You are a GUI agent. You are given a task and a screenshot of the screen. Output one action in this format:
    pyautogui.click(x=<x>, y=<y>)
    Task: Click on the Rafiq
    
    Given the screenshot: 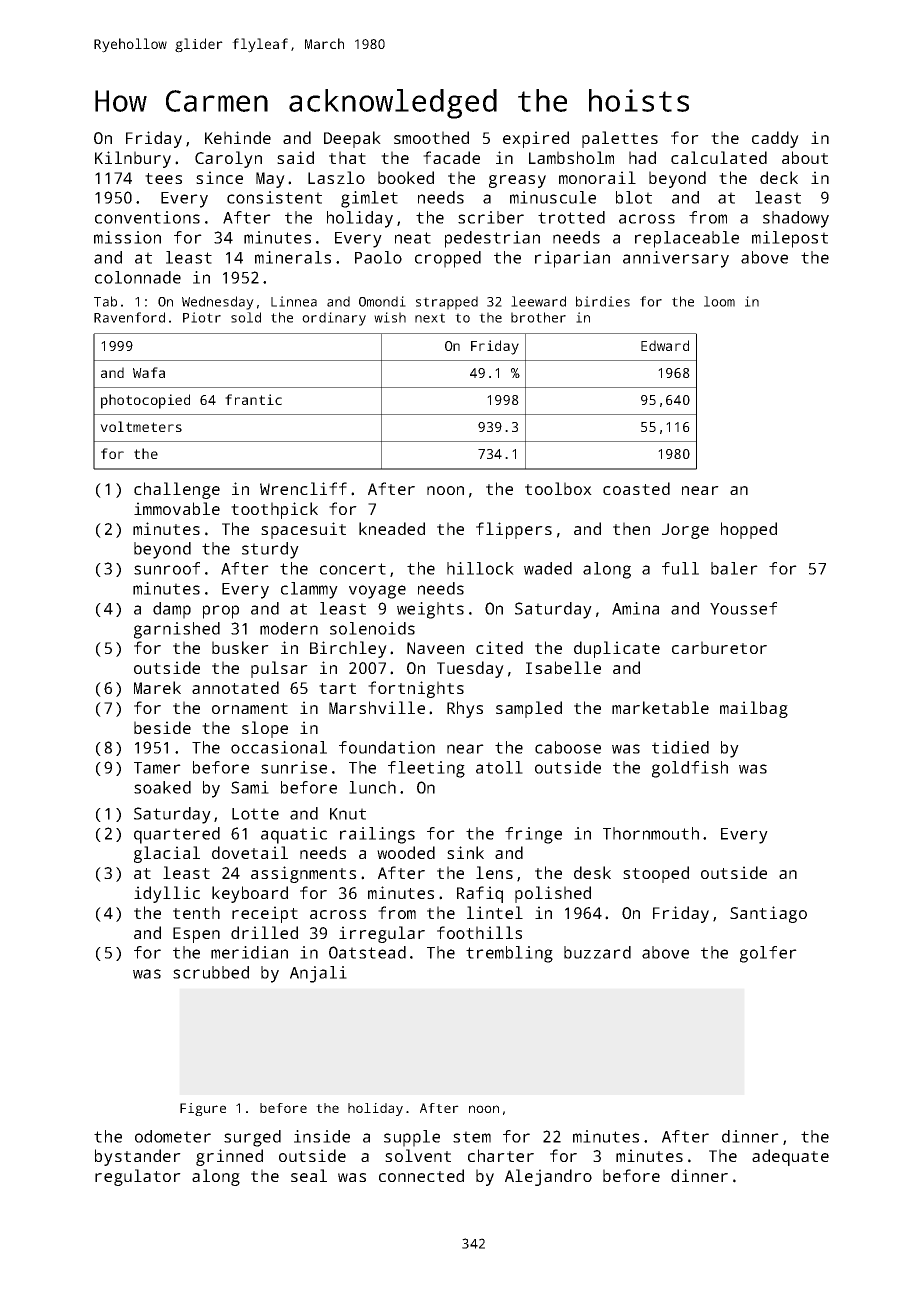 What is the action you would take?
    pyautogui.click(x=480, y=894)
